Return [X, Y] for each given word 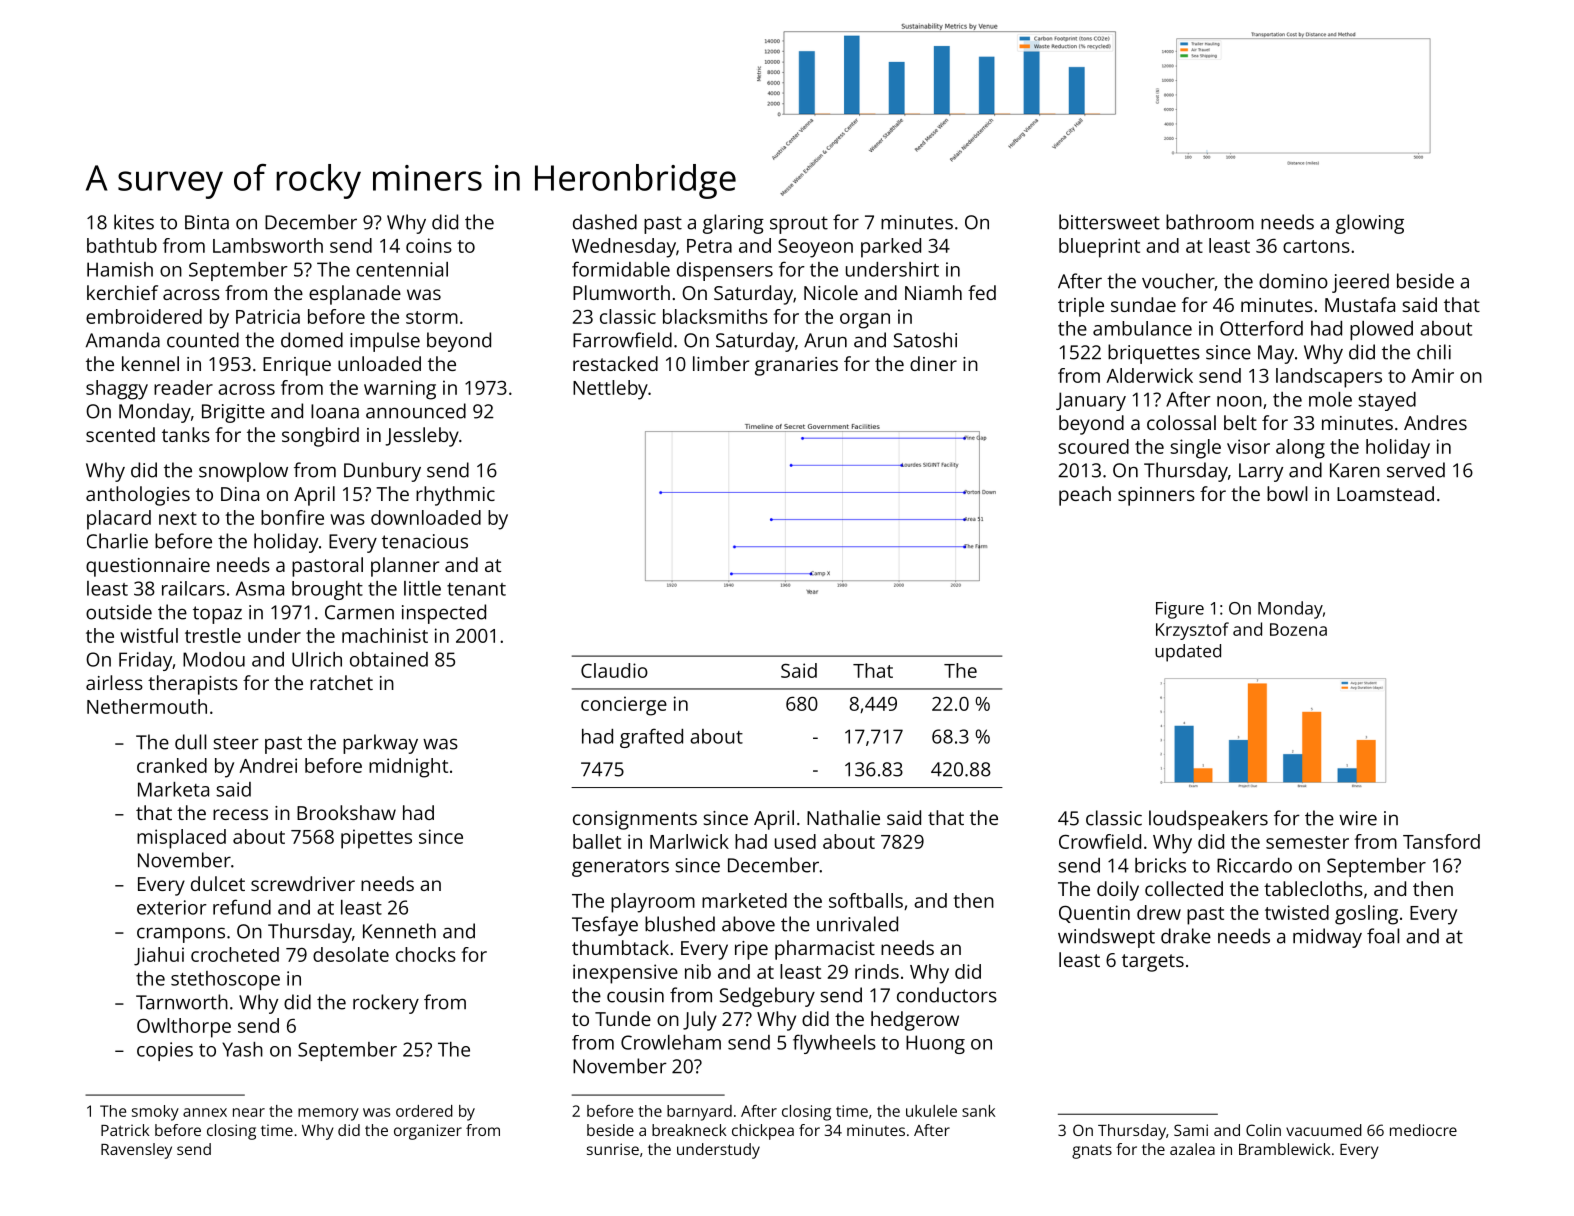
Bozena [1298, 629]
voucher [1178, 282]
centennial [402, 269]
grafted [651, 738]
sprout [799, 225]
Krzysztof [1192, 631]
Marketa [173, 789]
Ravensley [136, 1151]
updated [1188, 653]
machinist [385, 635]
